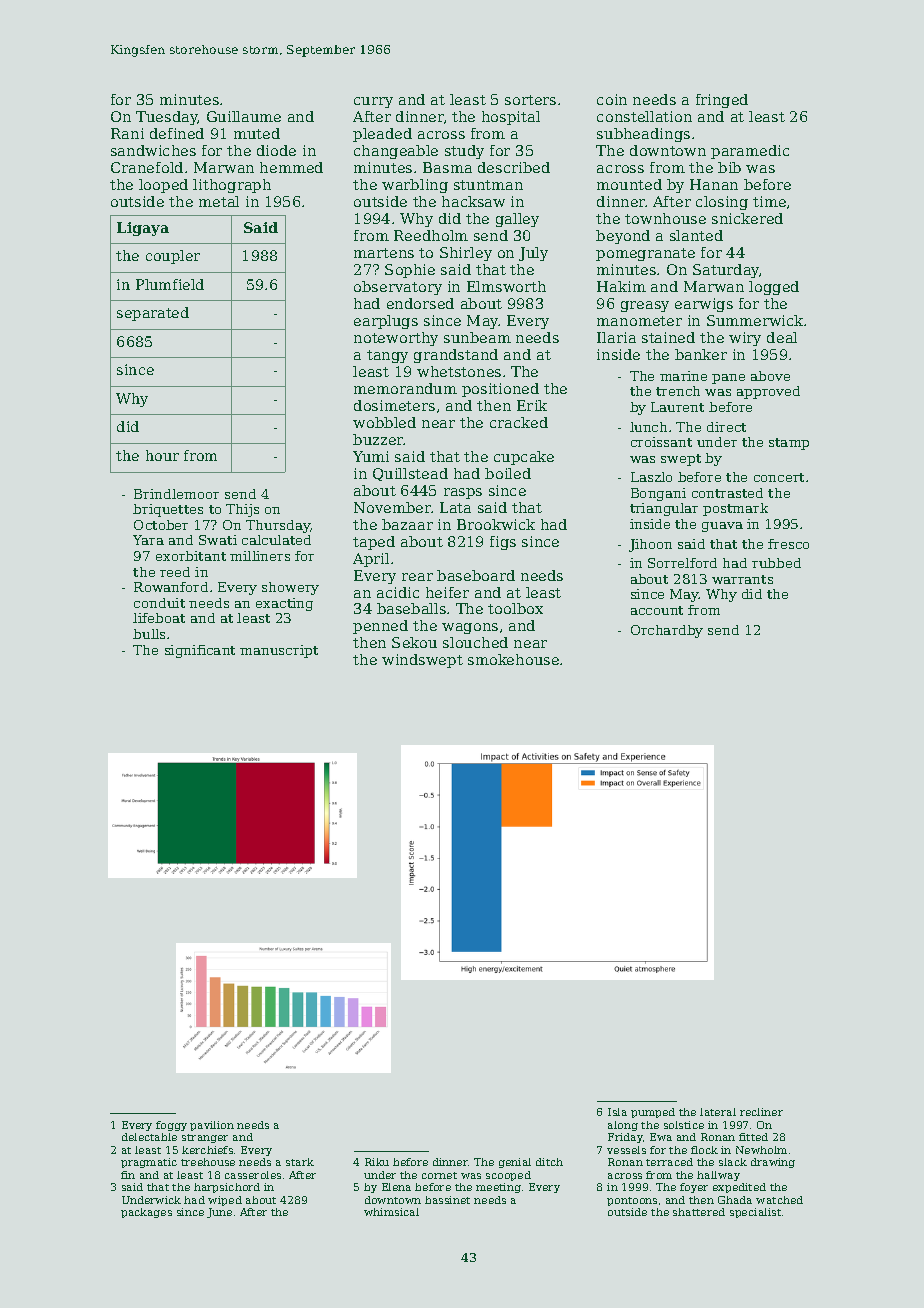 Image resolution: width=924 pixels, height=1308 pixels. I want to click on Rani, so click(127, 133).
